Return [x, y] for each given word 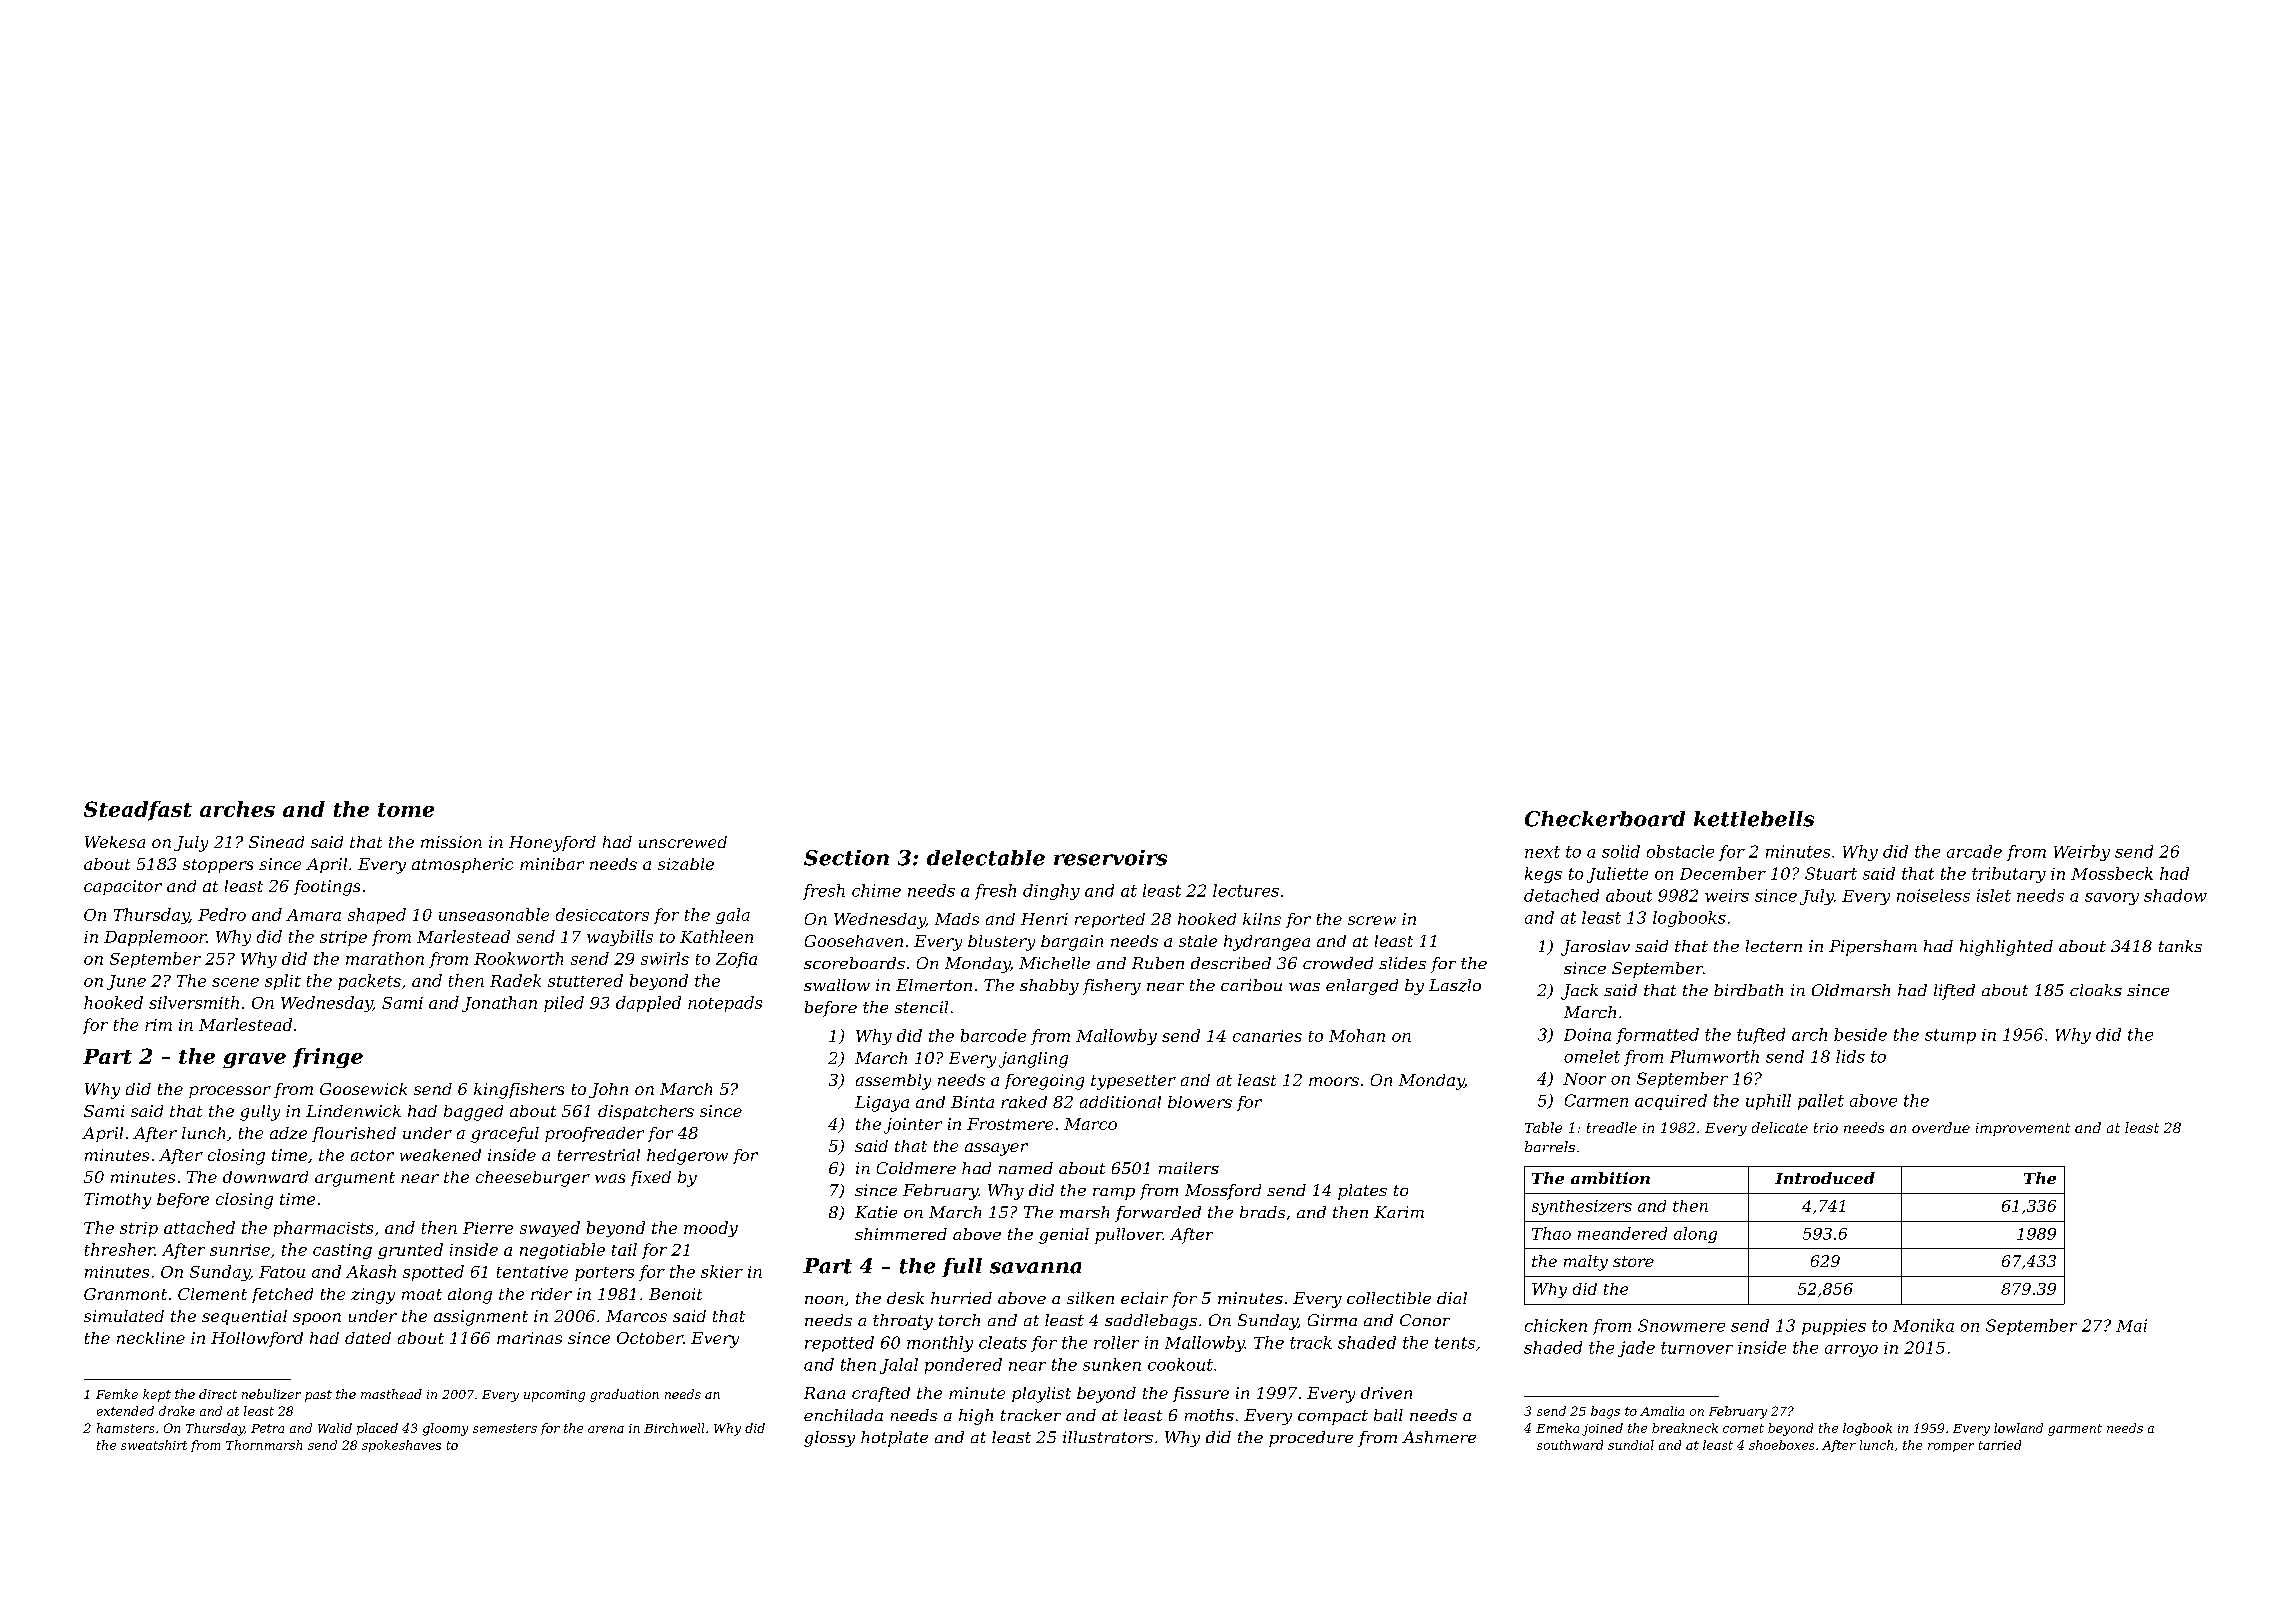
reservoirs [1110, 858]
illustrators [1108, 1437]
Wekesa [115, 842]
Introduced [1825, 1178]
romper [1951, 1447]
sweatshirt [154, 1445]
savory [2112, 899]
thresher [120, 1249]
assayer [996, 1149]
